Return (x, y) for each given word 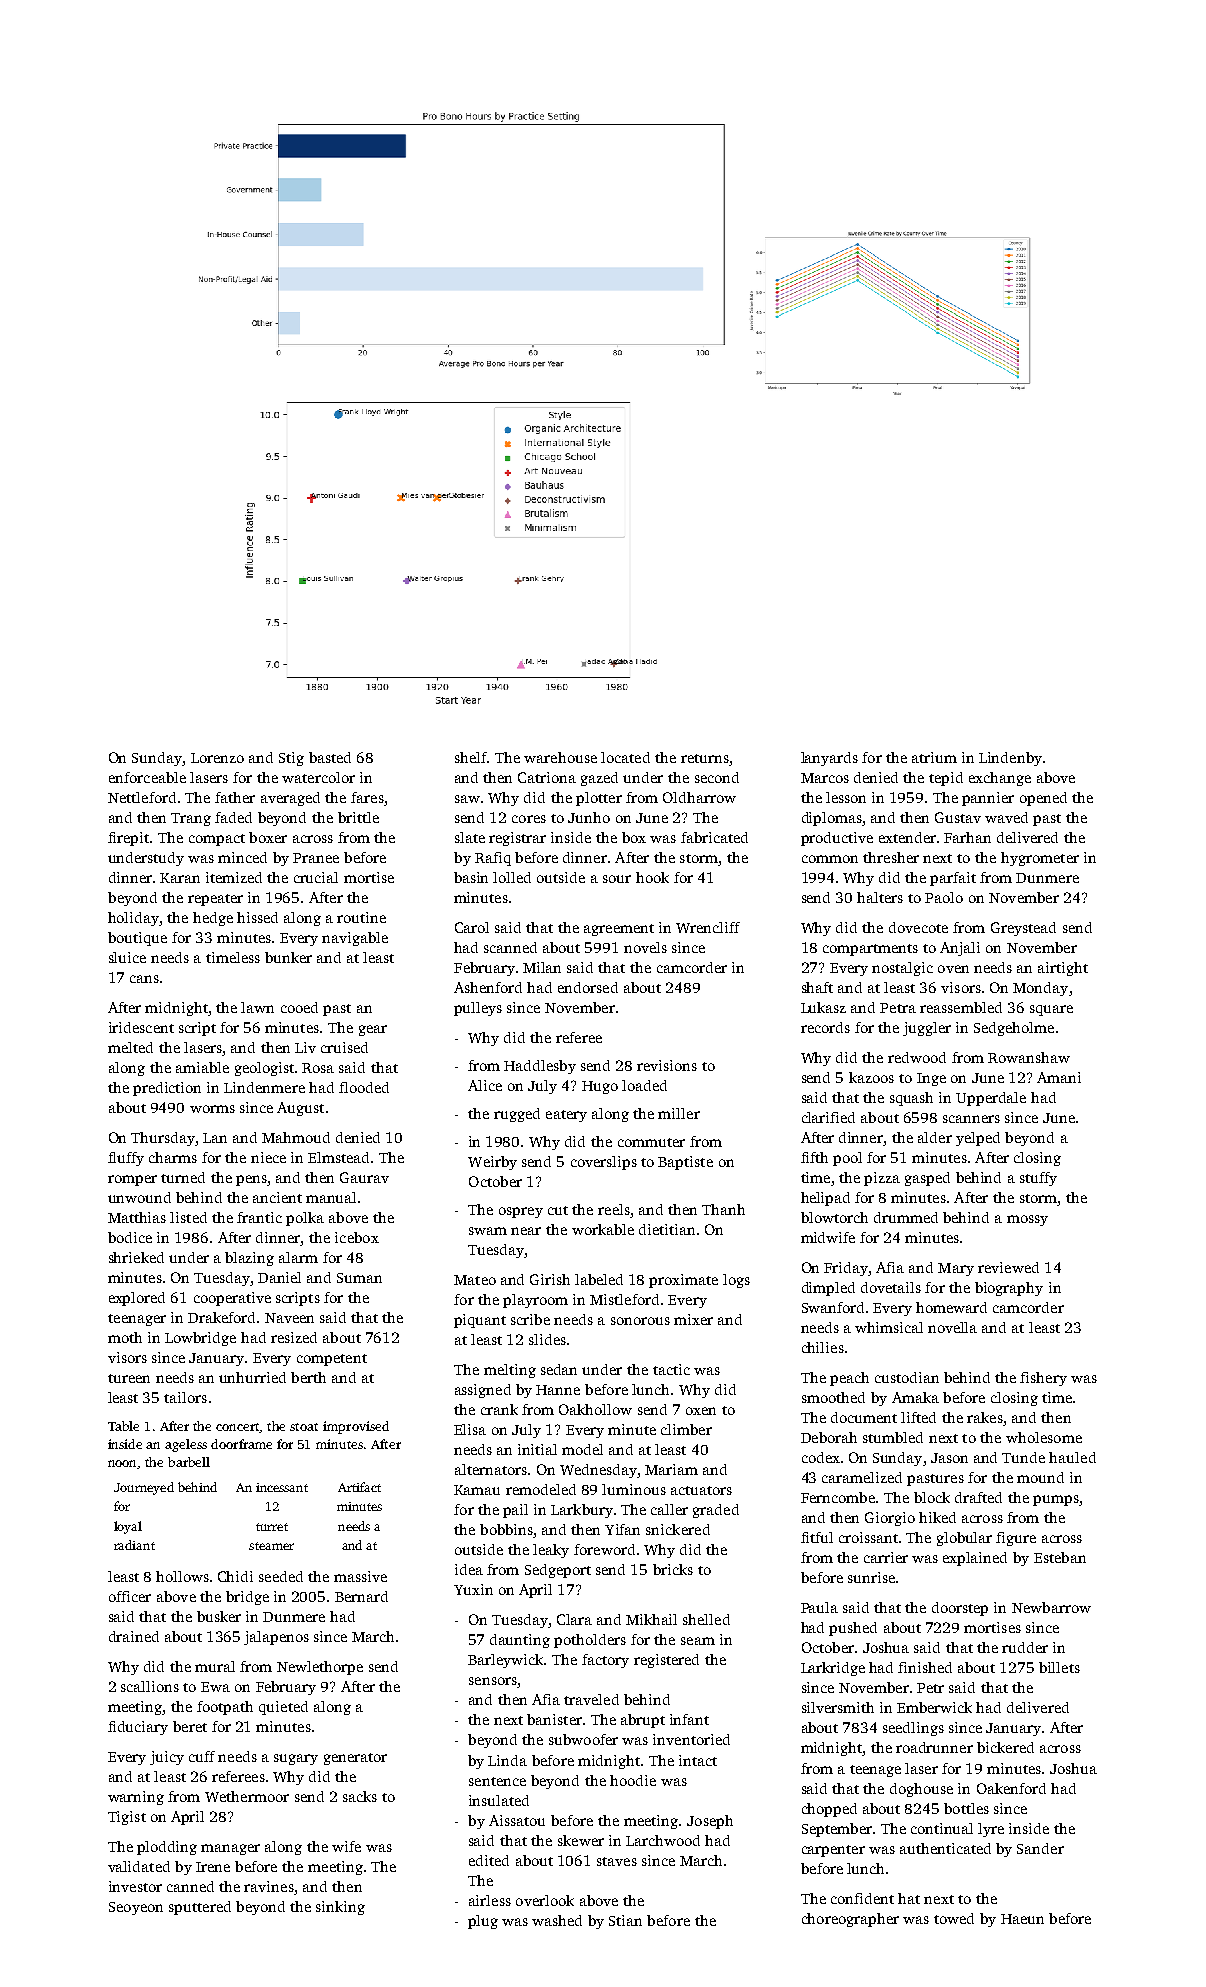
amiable (202, 1067)
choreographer (850, 1920)
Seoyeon (136, 1908)
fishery (1043, 1379)
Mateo (475, 1280)
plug (483, 1922)
